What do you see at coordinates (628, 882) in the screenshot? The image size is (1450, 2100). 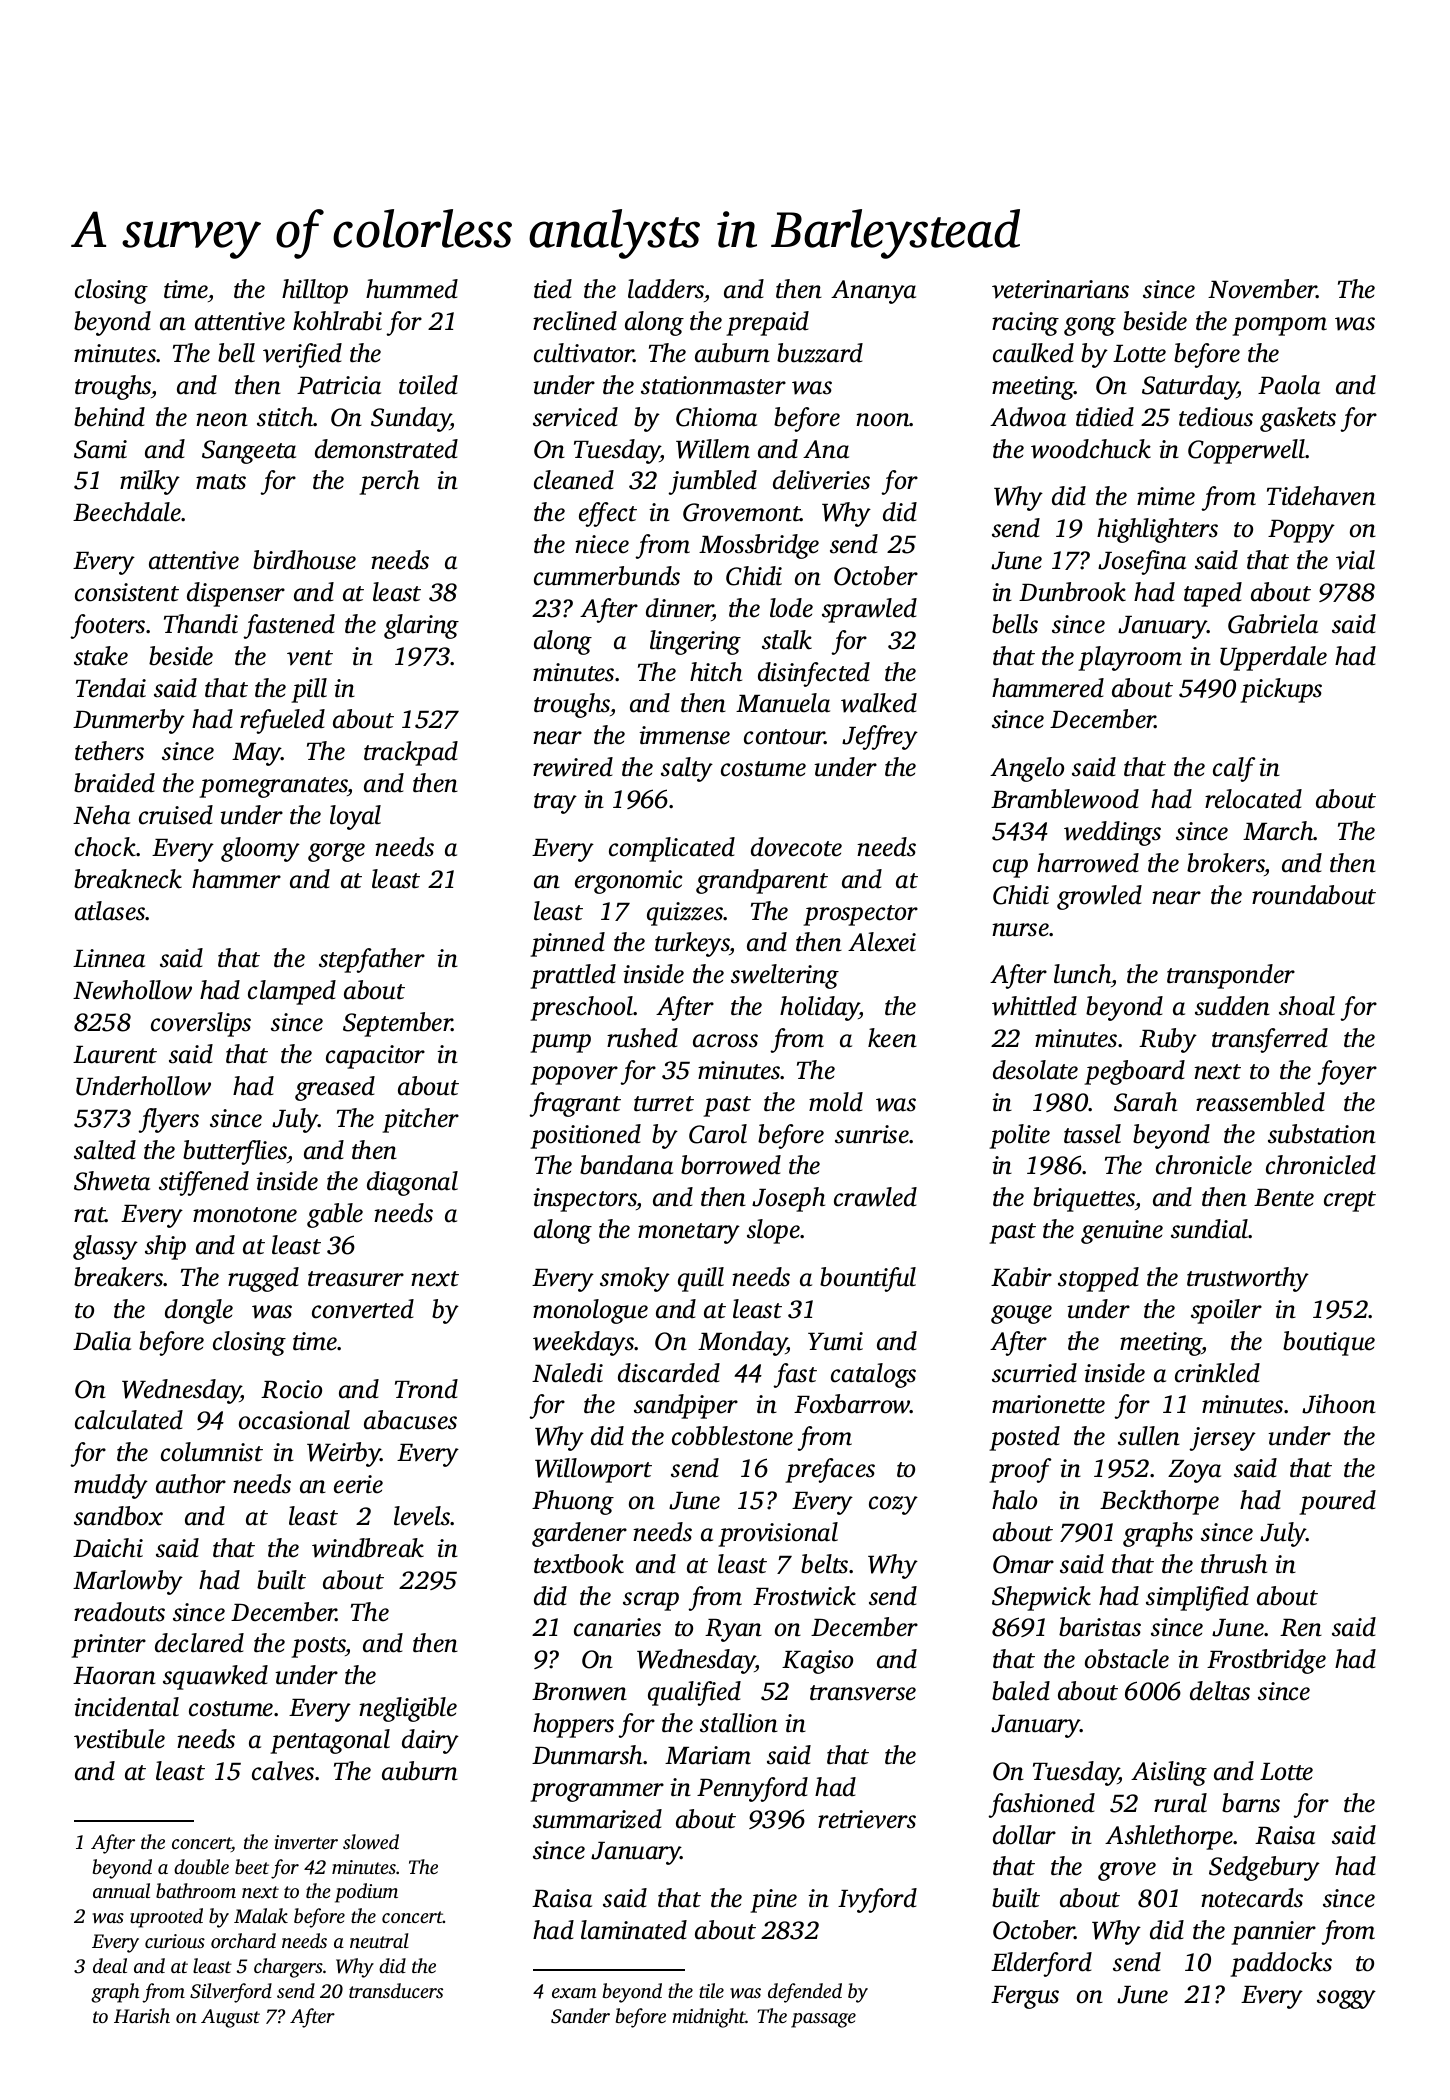 I see `ergonomic` at bounding box center [628, 882].
